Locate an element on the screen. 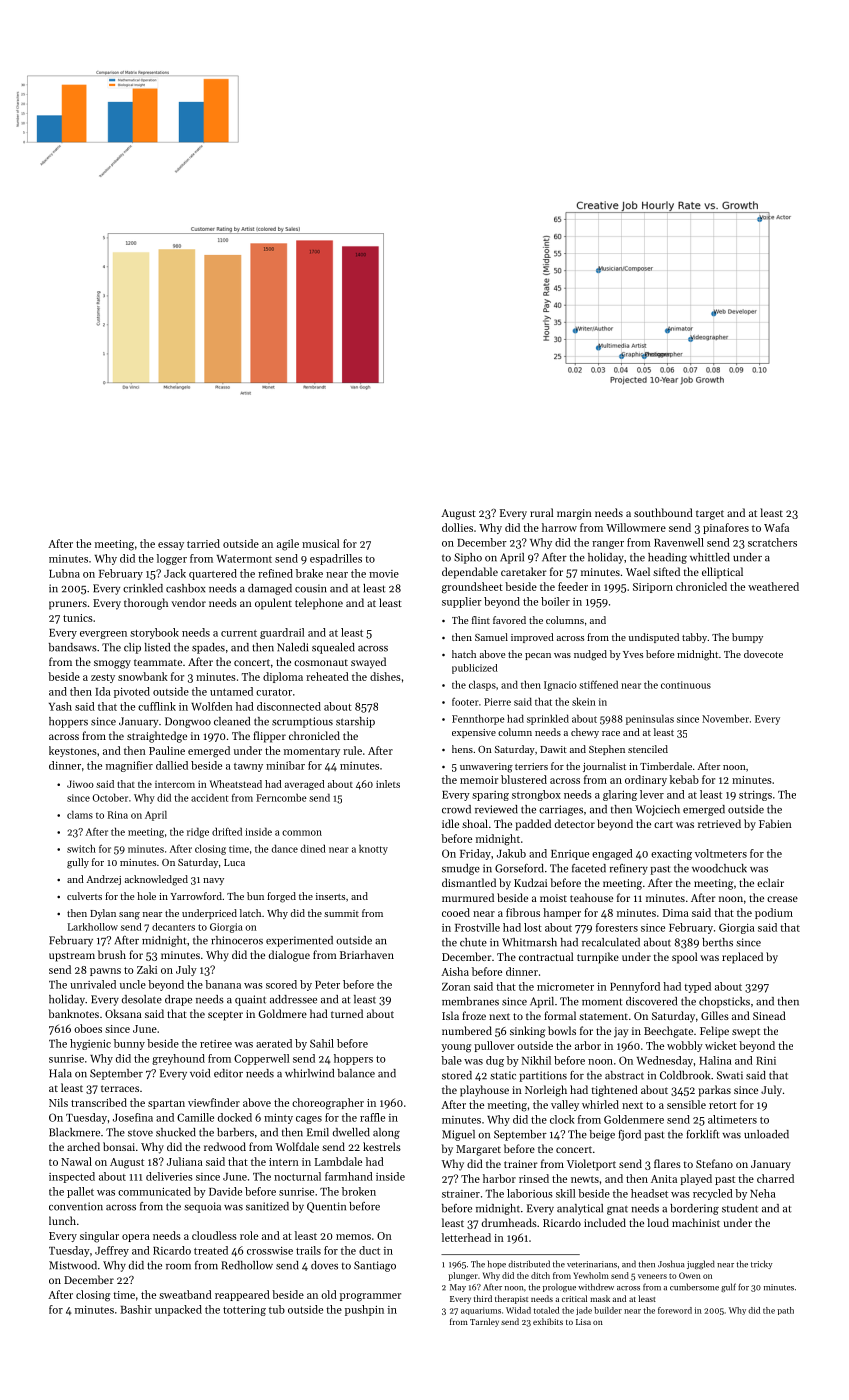 The image size is (849, 1400). rural is located at coordinates (541, 512).
